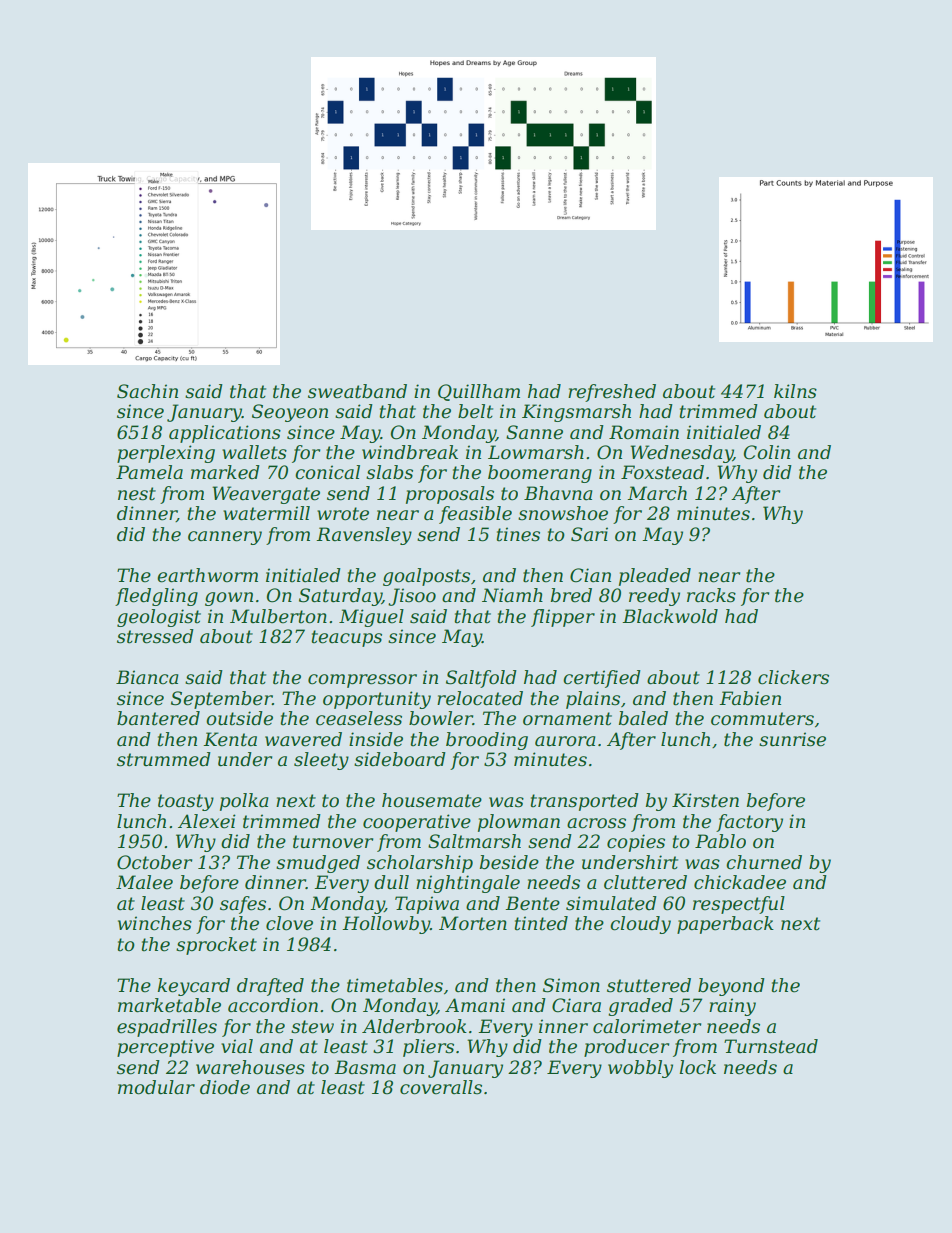 This image has height=1233, width=952. Describe the element at coordinates (571, 985) in the image. I see `Simon` at that location.
